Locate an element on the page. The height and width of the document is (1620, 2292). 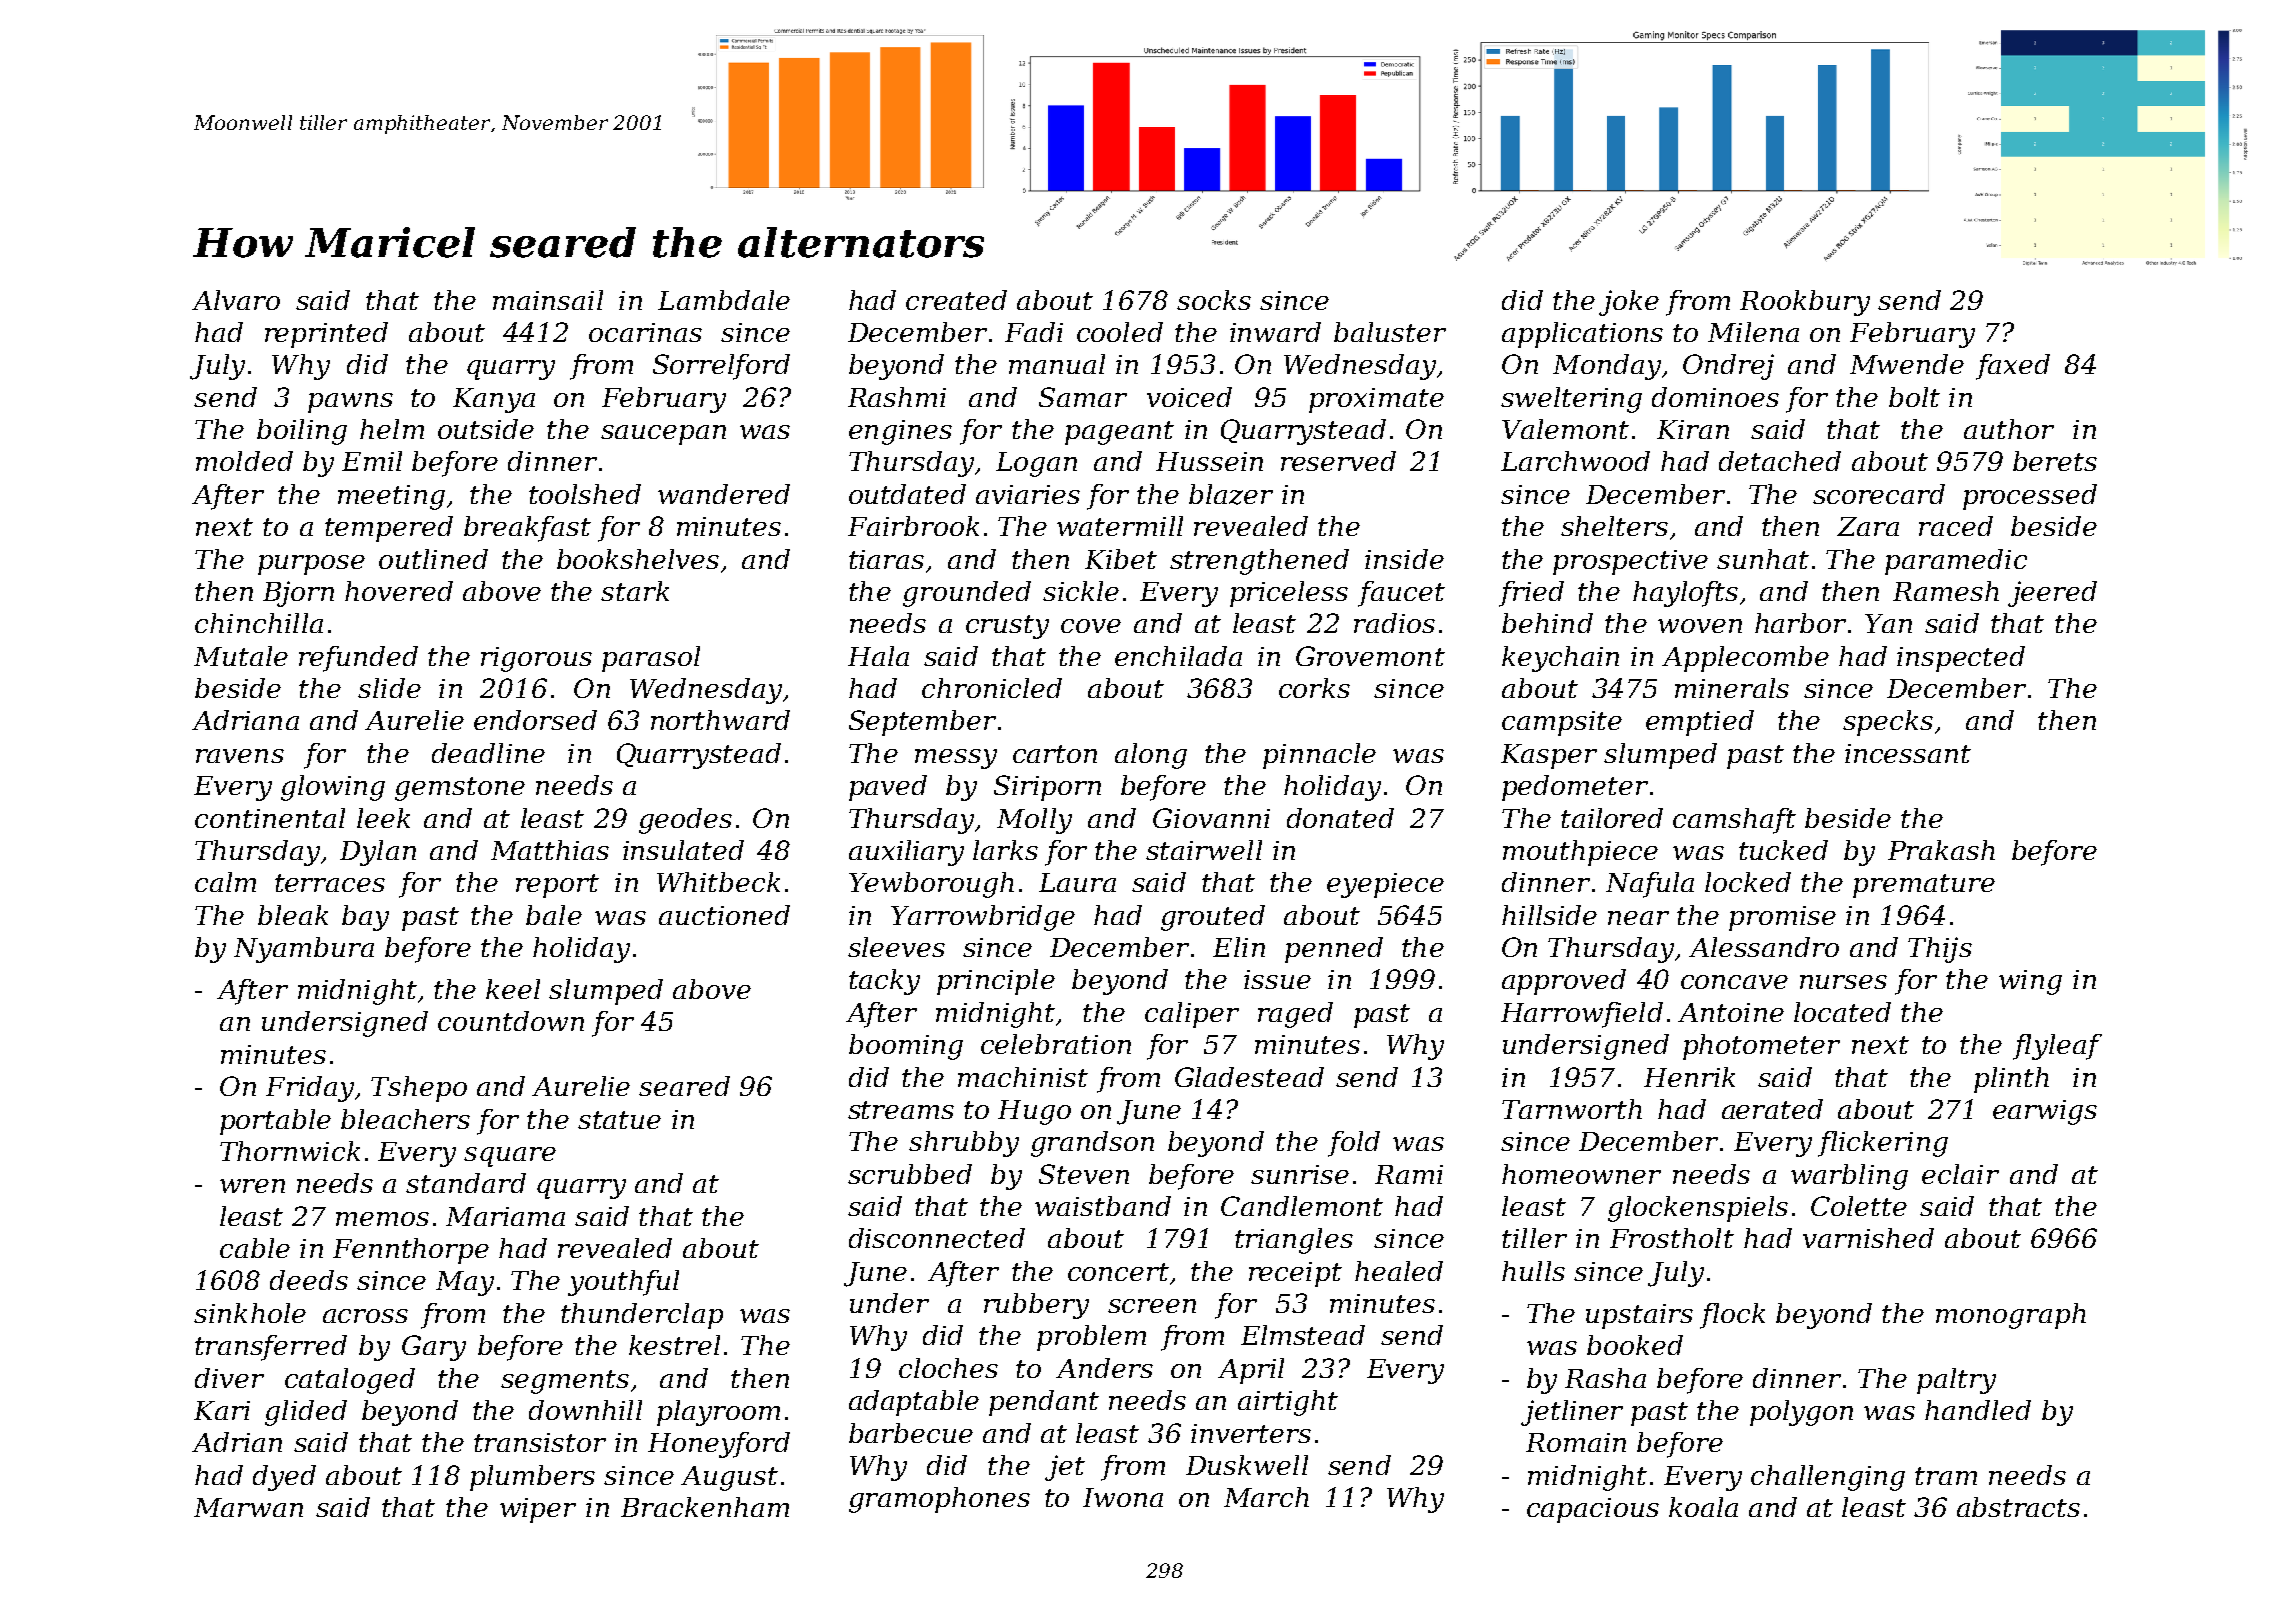
priceless is located at coordinates (1289, 594).
